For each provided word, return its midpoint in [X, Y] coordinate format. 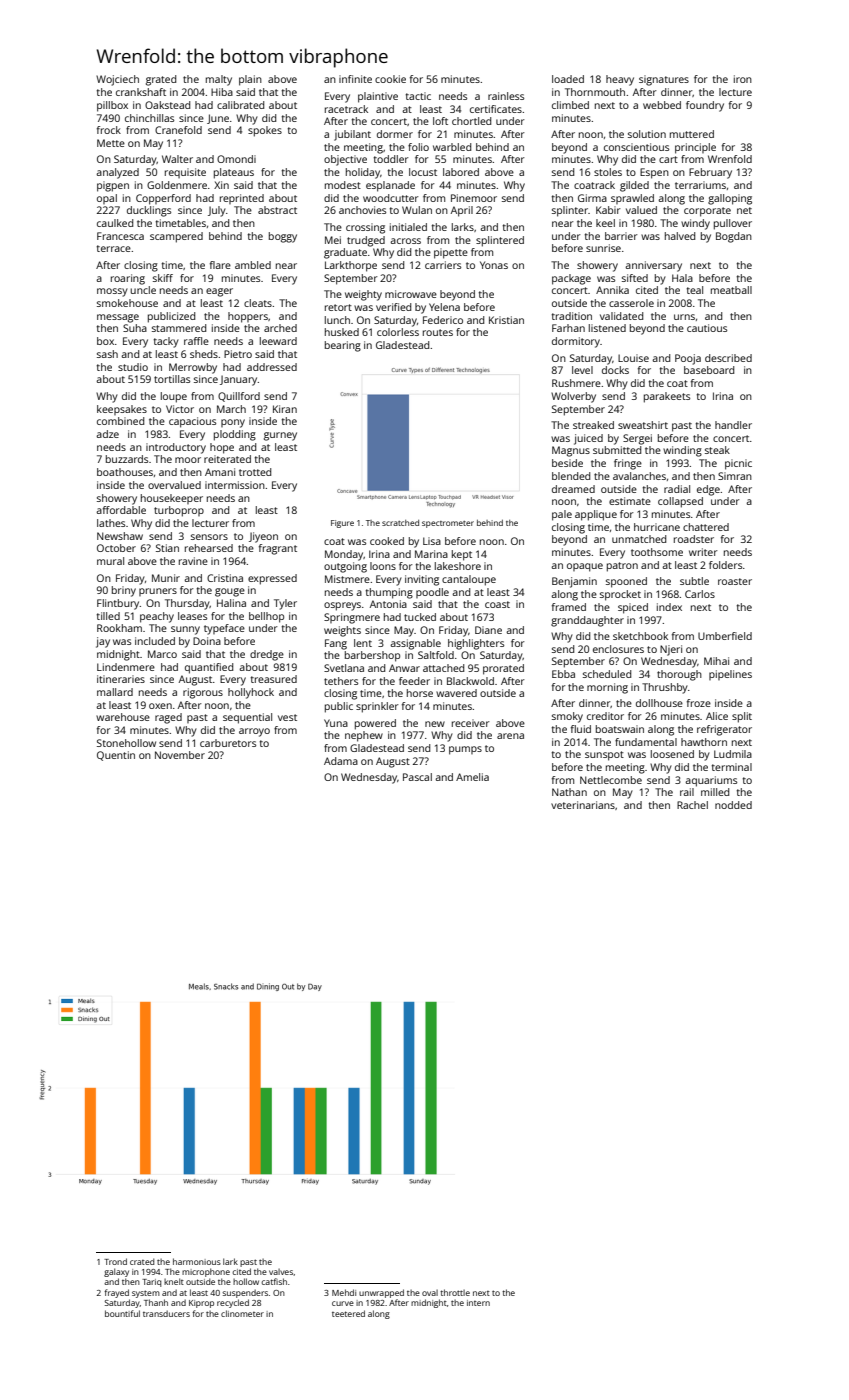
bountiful [122, 1313]
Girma [592, 198]
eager [219, 292]
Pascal [417, 777]
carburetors [228, 743]
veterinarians [583, 805]
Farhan [568, 328]
